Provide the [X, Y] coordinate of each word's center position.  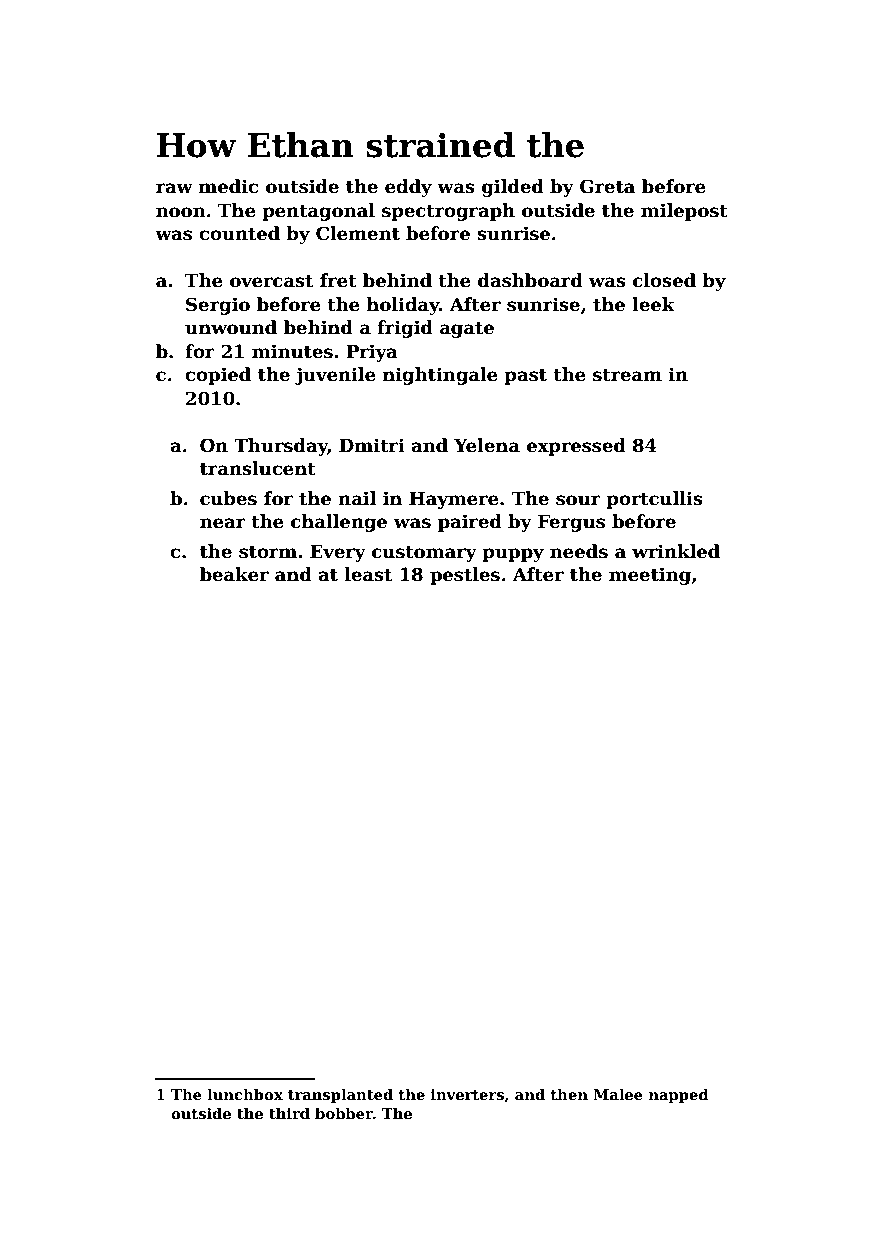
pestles [465, 576]
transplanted [340, 1095]
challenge [339, 523]
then [569, 1094]
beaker [234, 574]
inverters [467, 1094]
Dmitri [372, 445]
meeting [650, 576]
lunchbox [245, 1094]
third [289, 1113]
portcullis [654, 500]
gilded [513, 188]
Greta [607, 186]
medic [228, 186]
